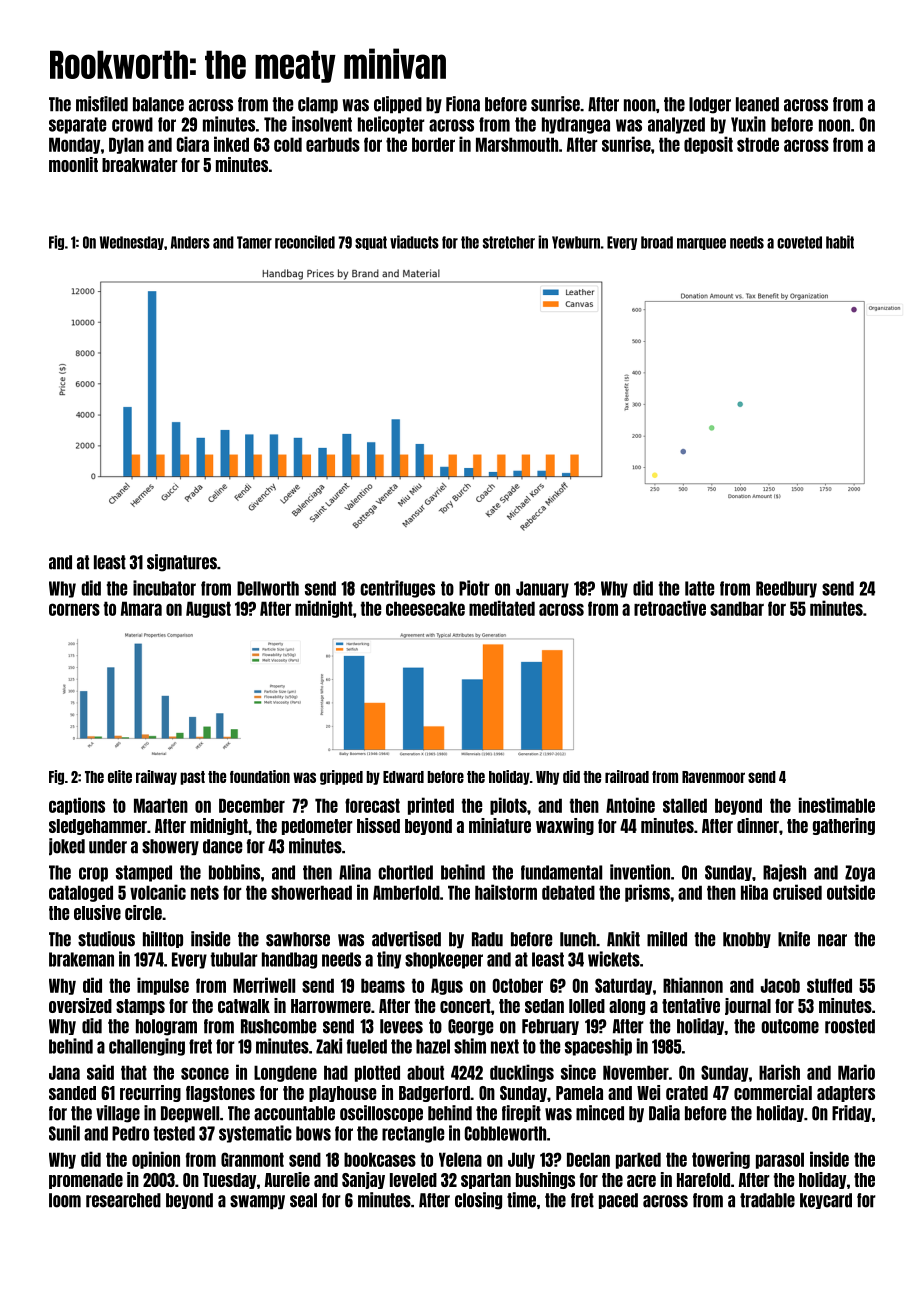  What do you see at coordinates (254, 242) in the screenshot?
I see `Tamer` at bounding box center [254, 242].
